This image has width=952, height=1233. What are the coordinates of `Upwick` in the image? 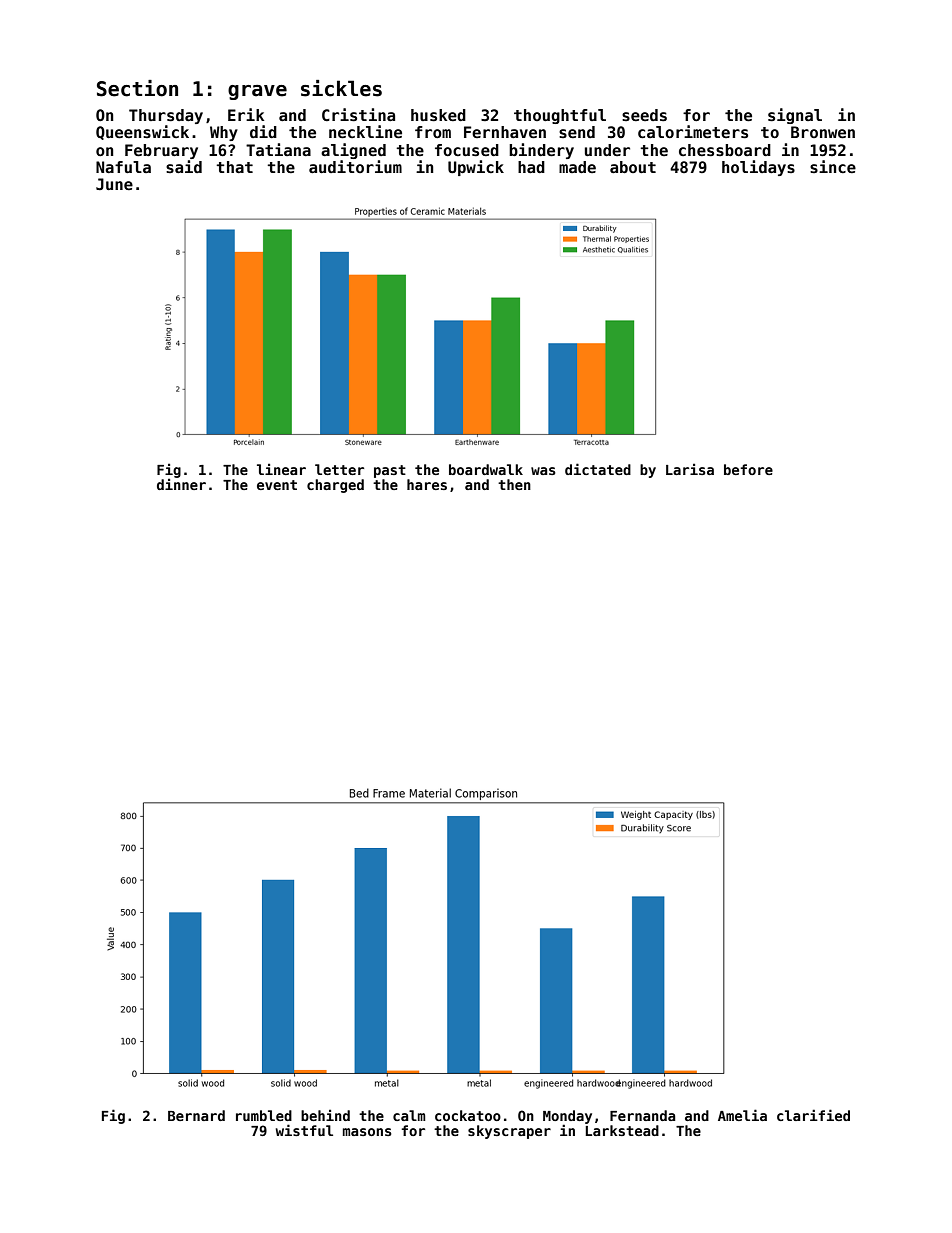 It's located at (476, 168).
